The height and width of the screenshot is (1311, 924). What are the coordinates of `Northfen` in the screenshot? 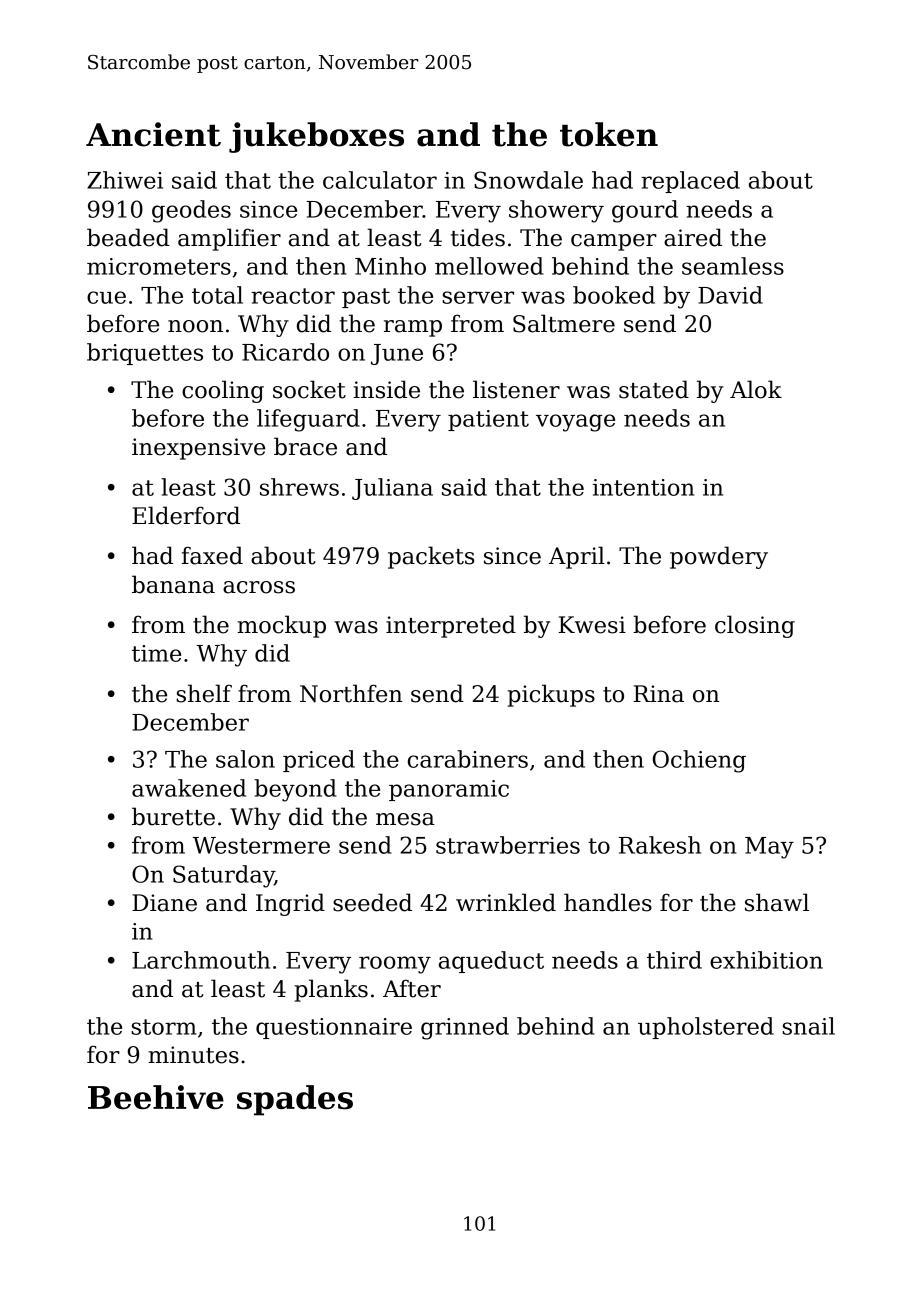 It's located at (351, 693).
